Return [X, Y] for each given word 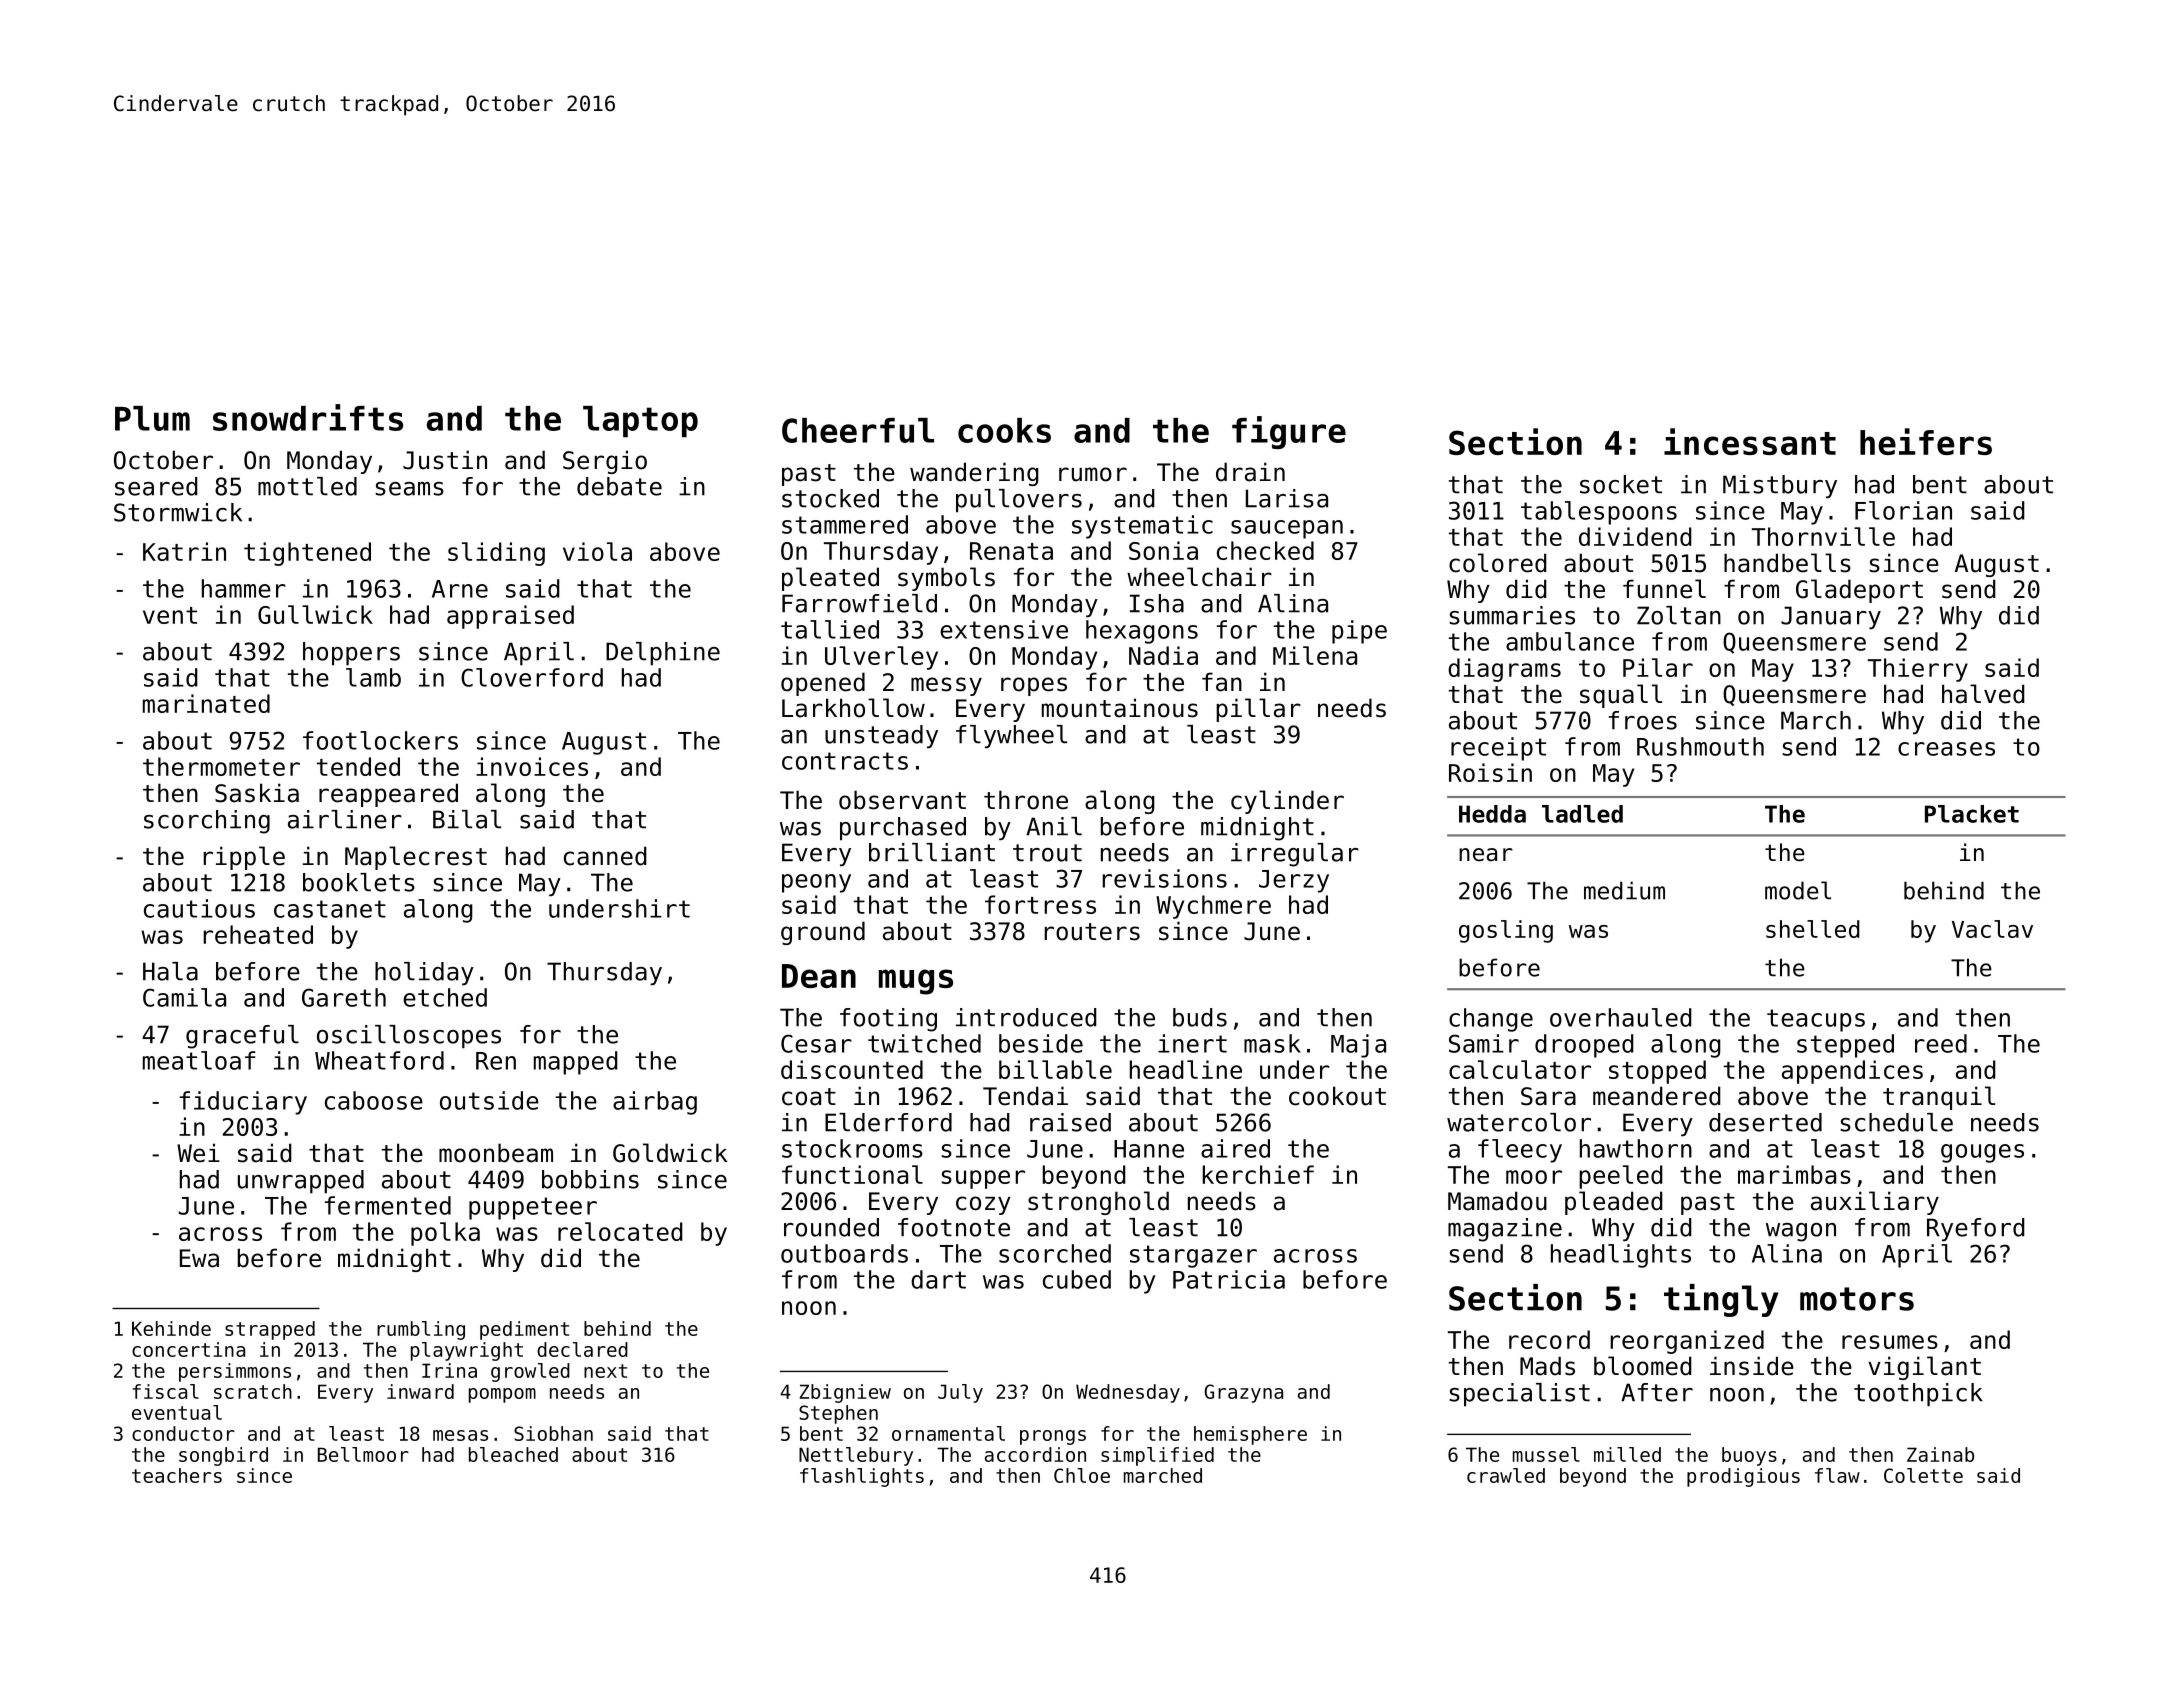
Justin [445, 460]
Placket [1972, 814]
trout [1047, 853]
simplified [1157, 1456]
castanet [330, 909]
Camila [184, 997]
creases [1946, 749]
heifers [1926, 441]
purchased [903, 829]
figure [1289, 432]
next [605, 1371]
